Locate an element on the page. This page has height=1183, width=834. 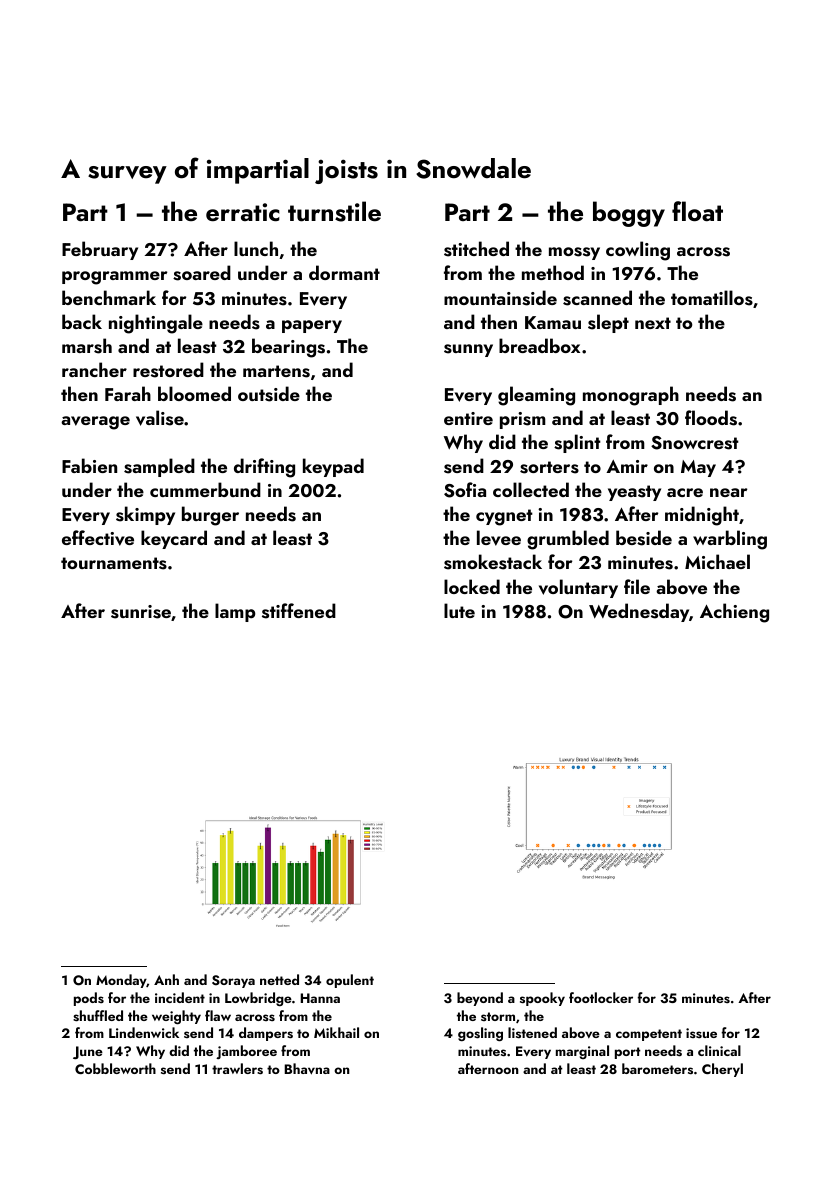
marsh is located at coordinates (87, 346).
